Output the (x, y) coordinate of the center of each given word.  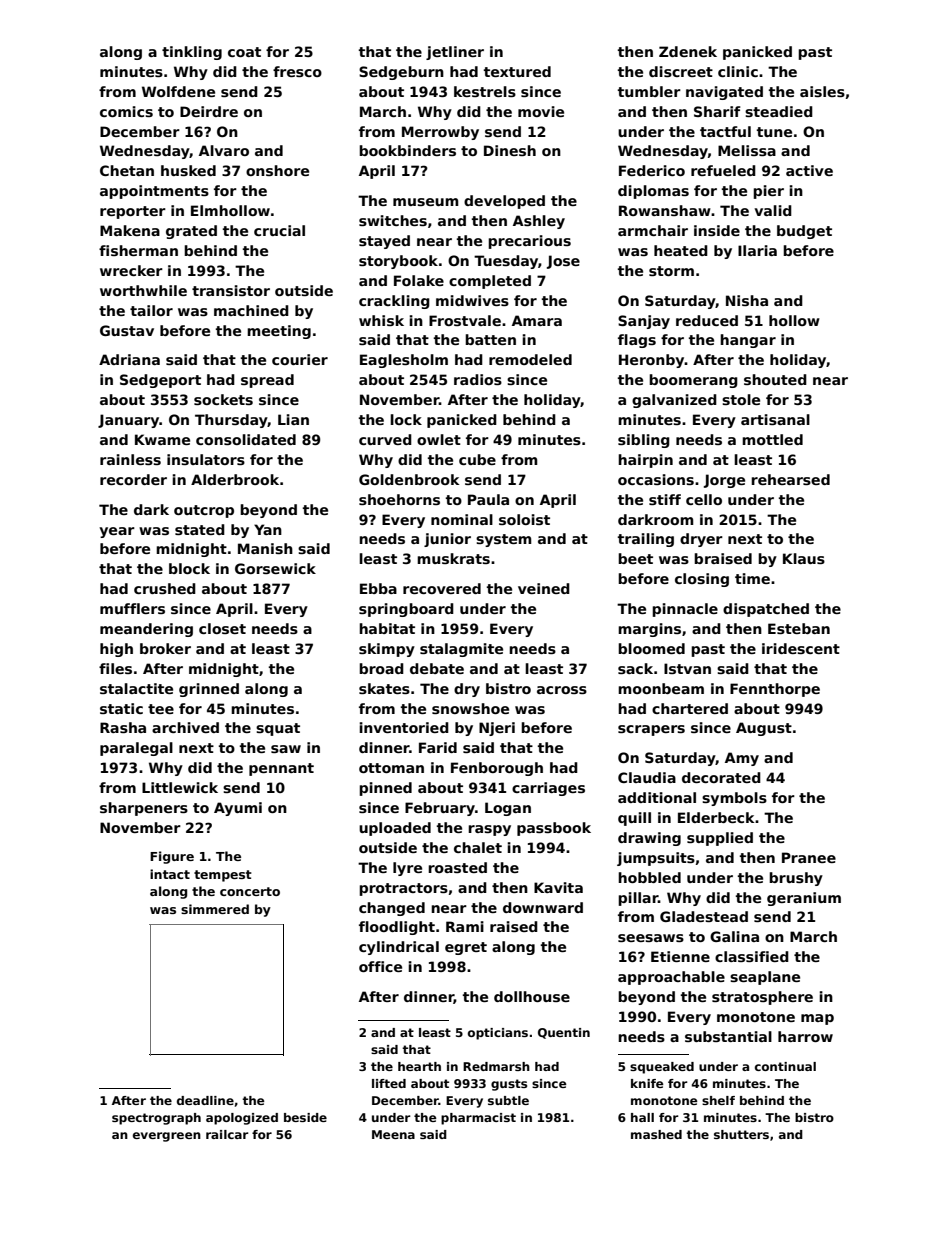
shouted (775, 379)
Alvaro (224, 150)
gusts (509, 1085)
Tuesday (506, 262)
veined (544, 588)
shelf (718, 1100)
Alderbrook (235, 479)
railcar (227, 1134)
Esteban (799, 628)
